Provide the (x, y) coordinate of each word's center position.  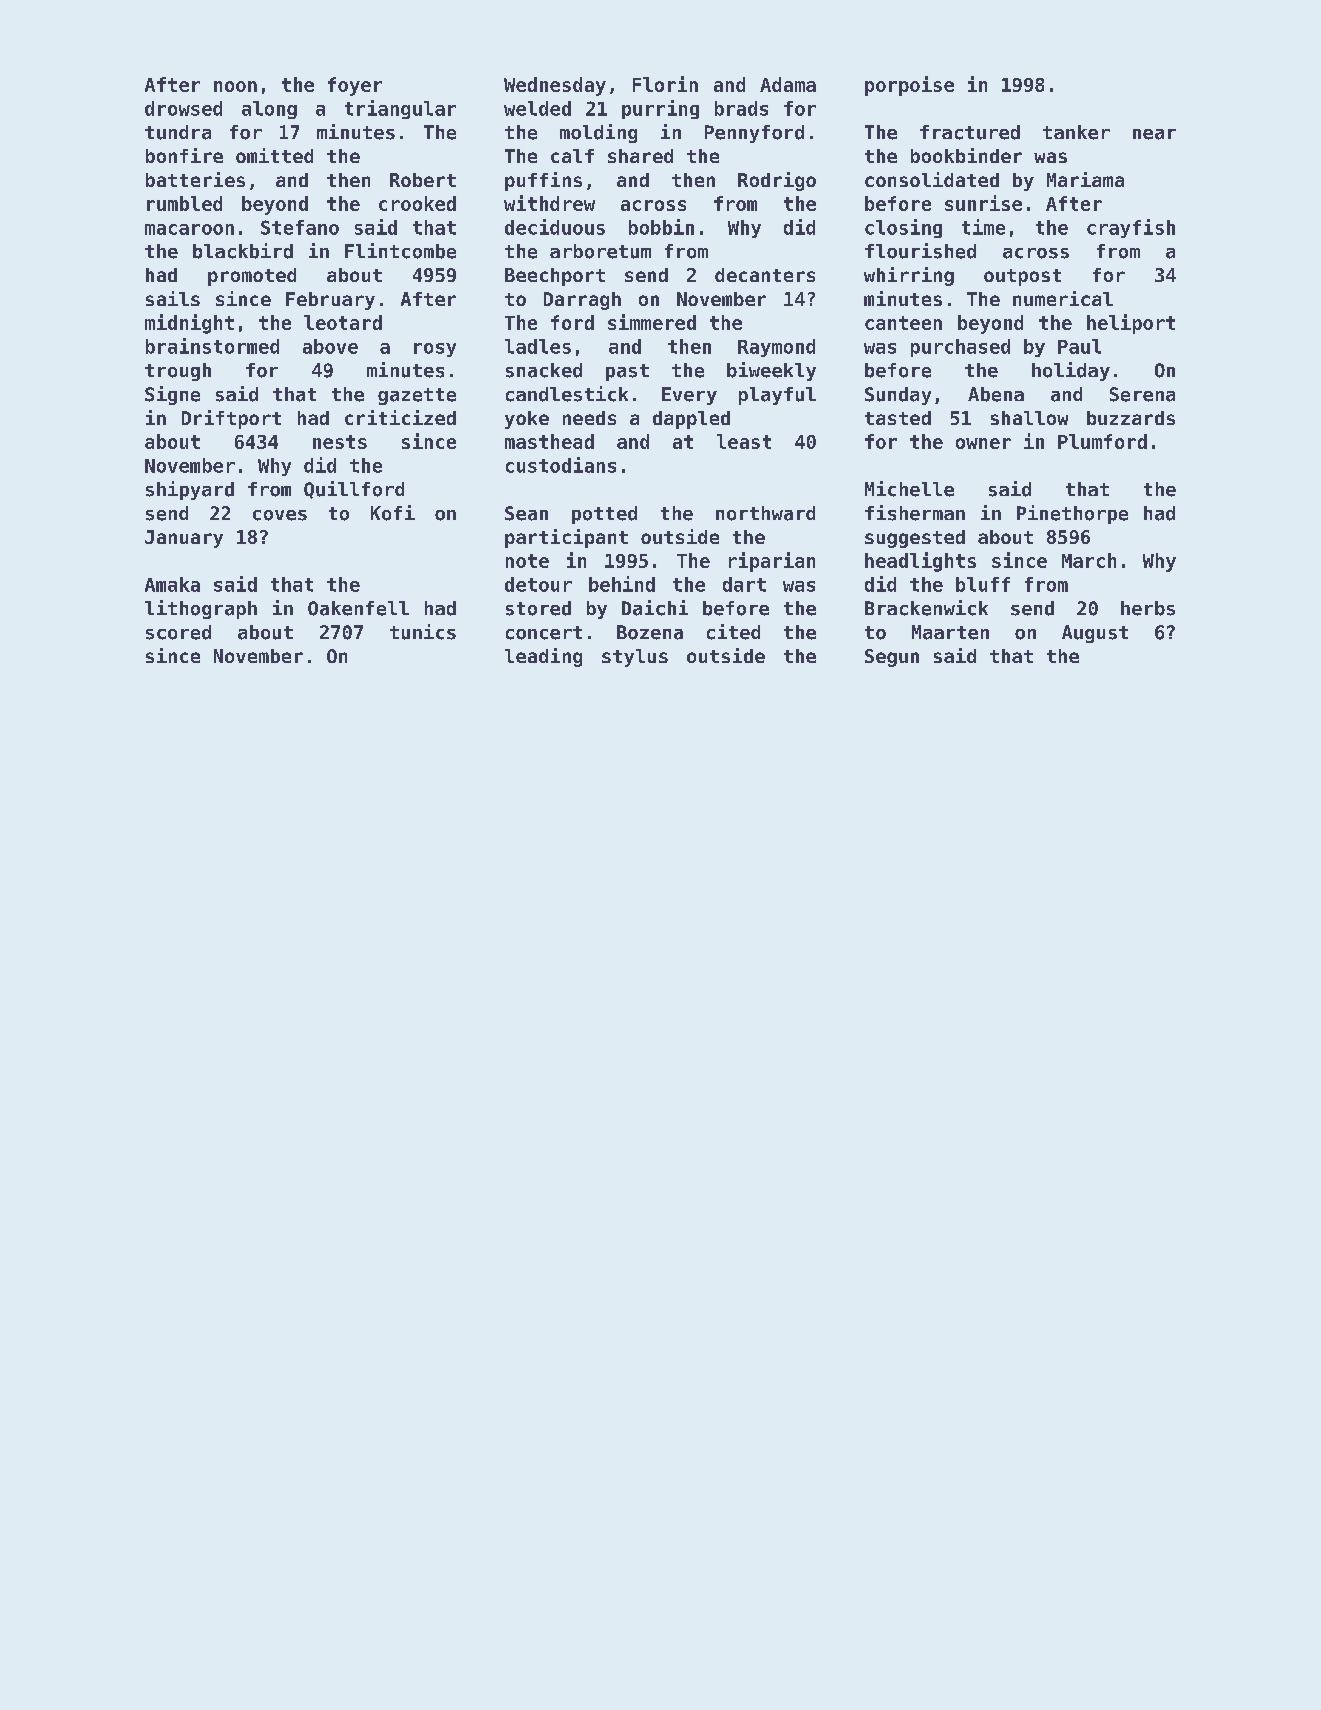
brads (741, 108)
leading (543, 657)
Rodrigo (777, 181)
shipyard (190, 490)
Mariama (1085, 179)
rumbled (184, 203)
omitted (274, 155)
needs (589, 418)
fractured (970, 132)
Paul (1079, 346)
